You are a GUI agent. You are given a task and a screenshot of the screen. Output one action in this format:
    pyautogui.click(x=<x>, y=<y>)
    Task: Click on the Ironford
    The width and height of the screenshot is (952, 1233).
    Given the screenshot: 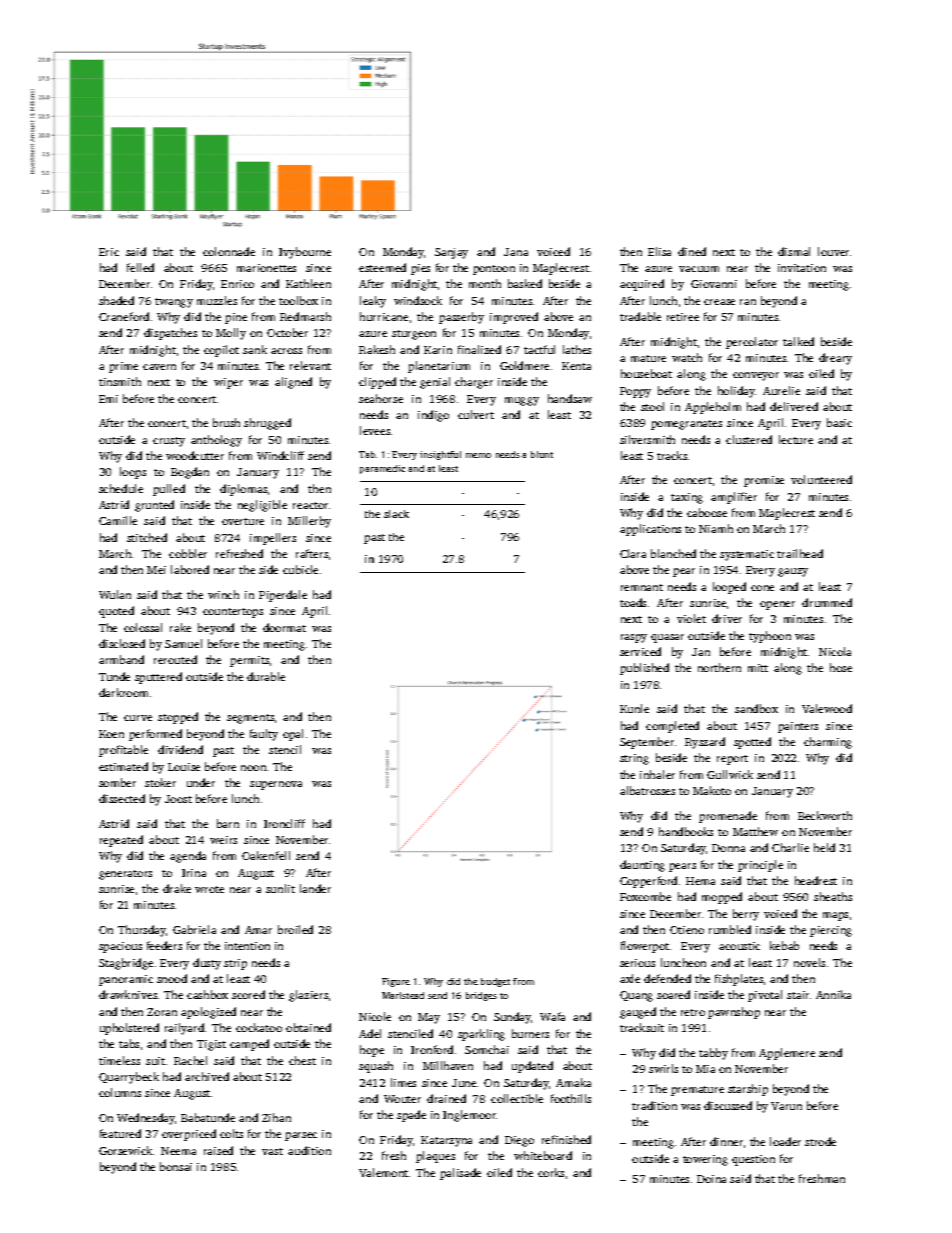 What is the action you would take?
    pyautogui.click(x=432, y=1049)
